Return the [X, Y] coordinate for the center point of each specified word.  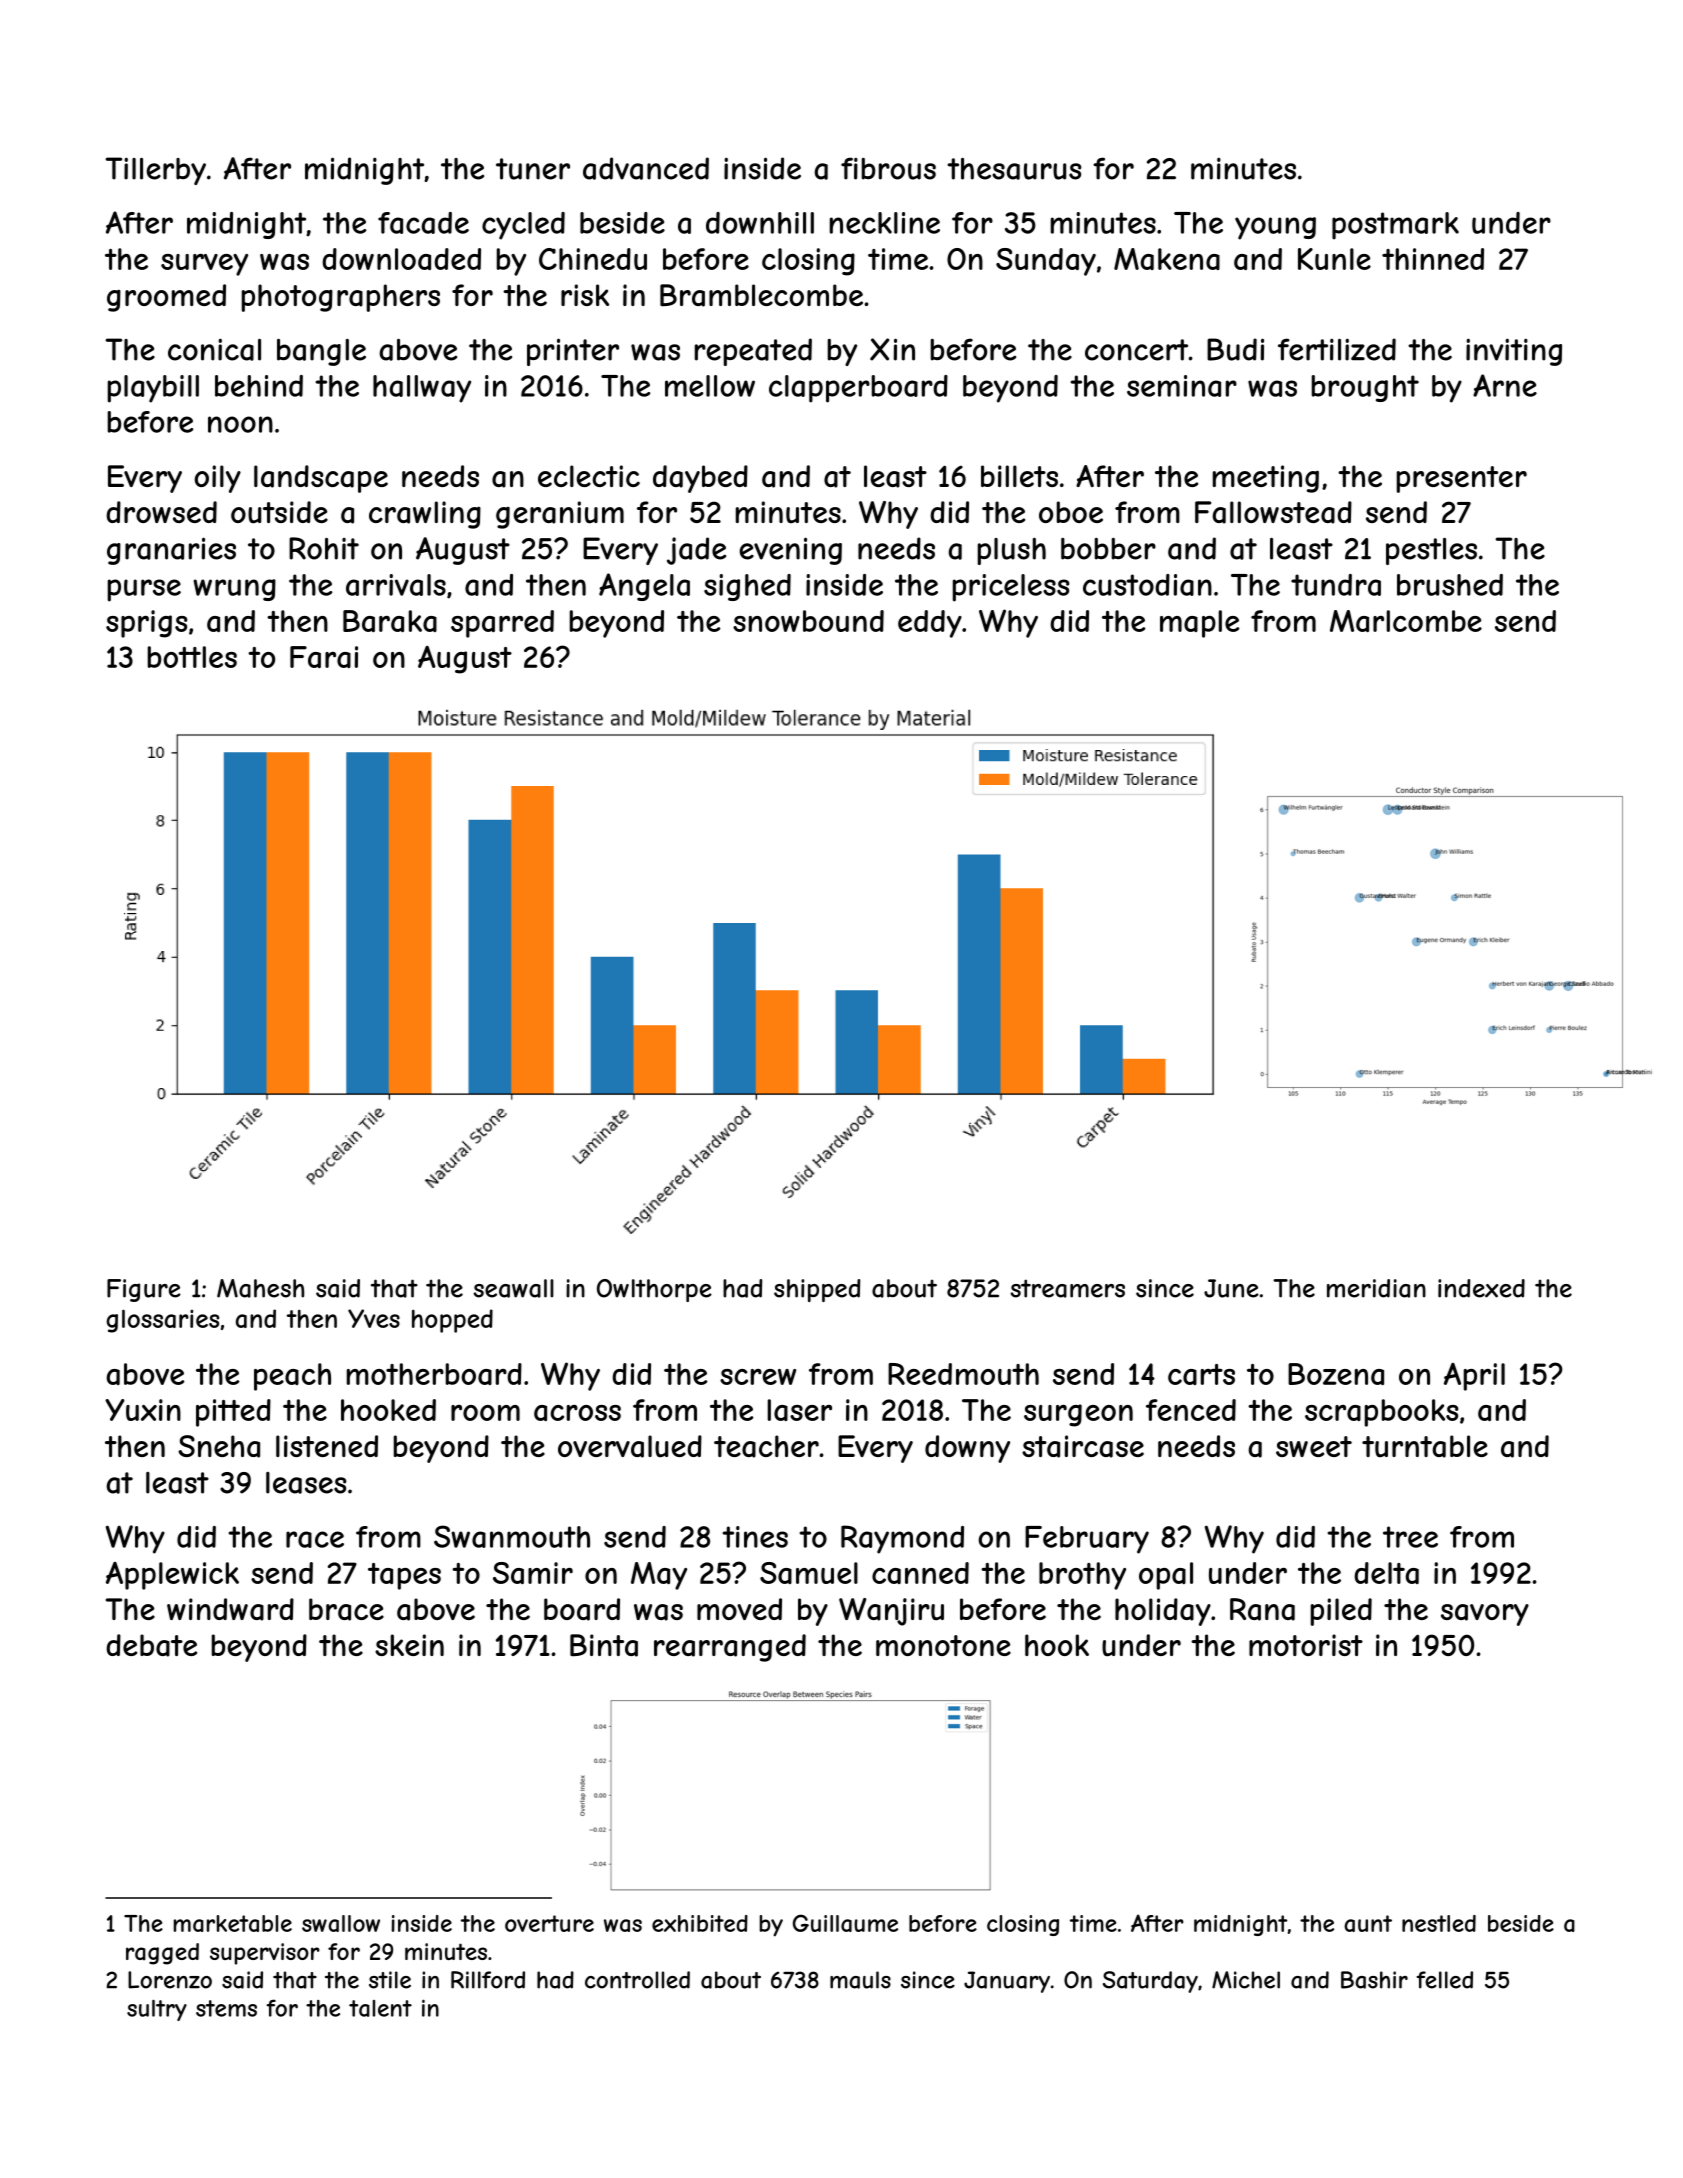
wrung [234, 590]
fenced [1191, 1410]
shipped [817, 1290]
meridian [1376, 1288]
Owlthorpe [654, 1290]
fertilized [1337, 349]
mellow [710, 386]
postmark [1395, 226]
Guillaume [845, 1923]
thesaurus [1014, 169]
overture [549, 1923]
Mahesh [260, 1288]
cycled [523, 226]
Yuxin [143, 1410]
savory [1485, 1615]
